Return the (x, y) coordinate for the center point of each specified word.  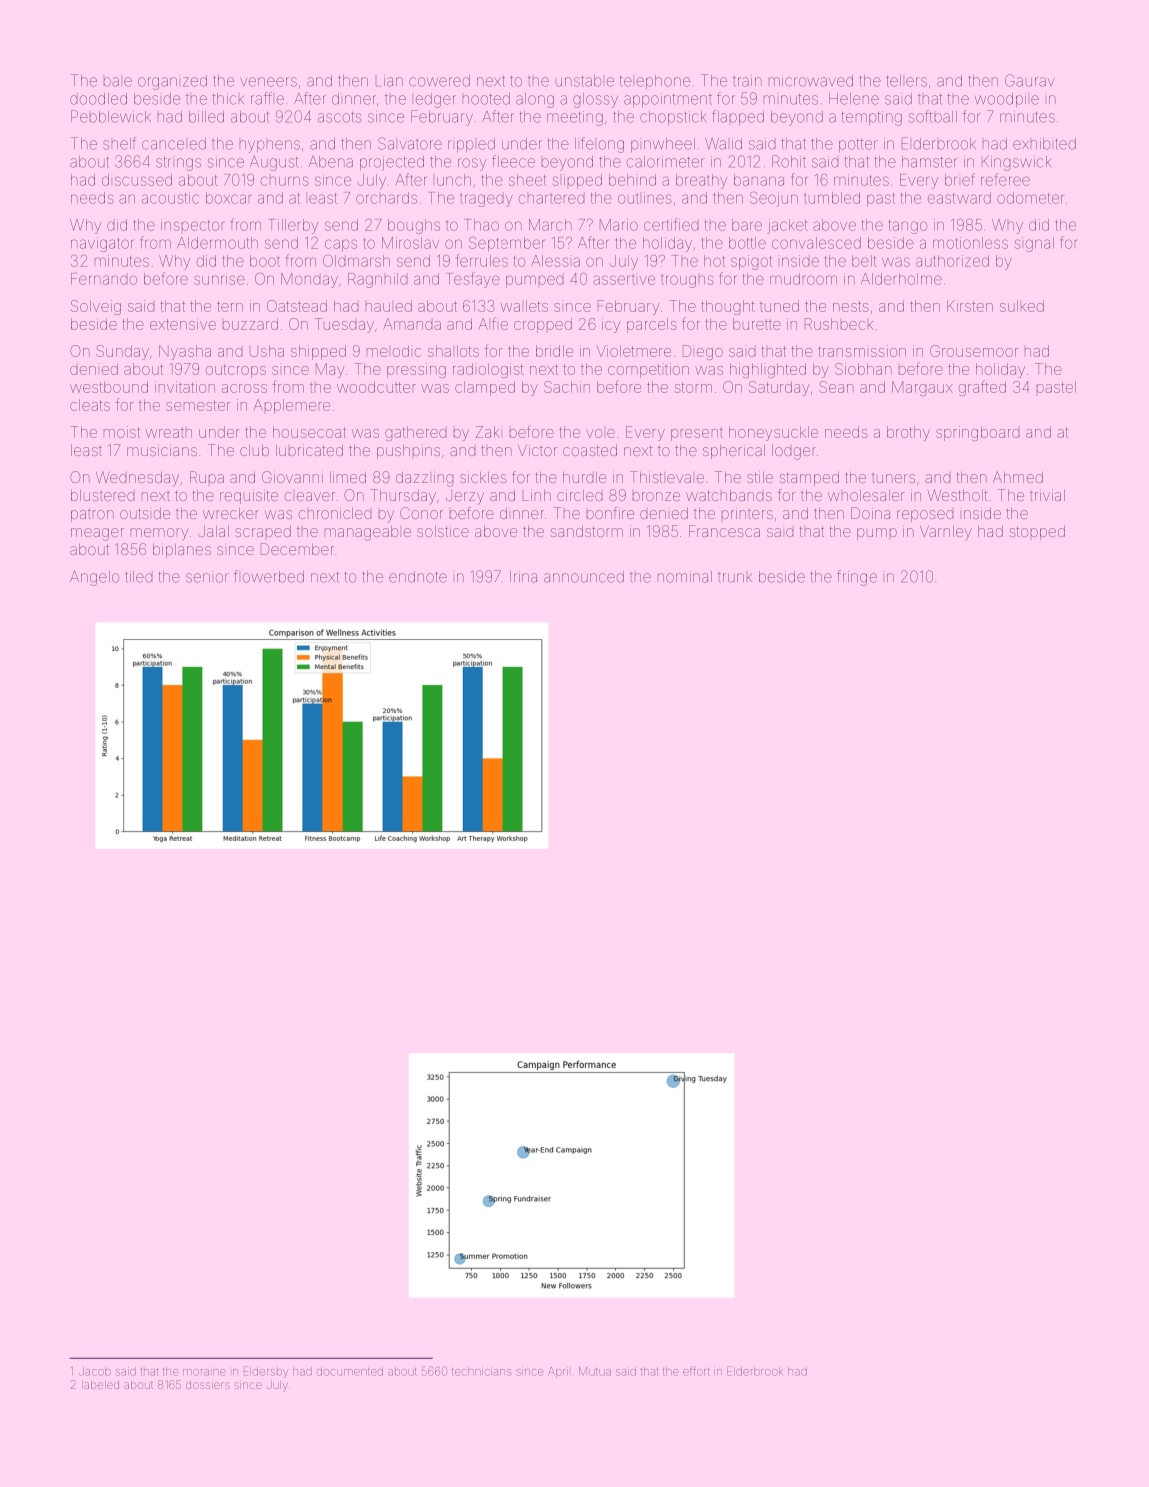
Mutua (595, 1371)
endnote (418, 577)
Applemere (292, 406)
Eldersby (266, 1372)
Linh (537, 495)
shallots (453, 351)
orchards (386, 198)
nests (851, 306)
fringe (857, 578)
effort (696, 1371)
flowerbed (269, 576)
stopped (1037, 533)
